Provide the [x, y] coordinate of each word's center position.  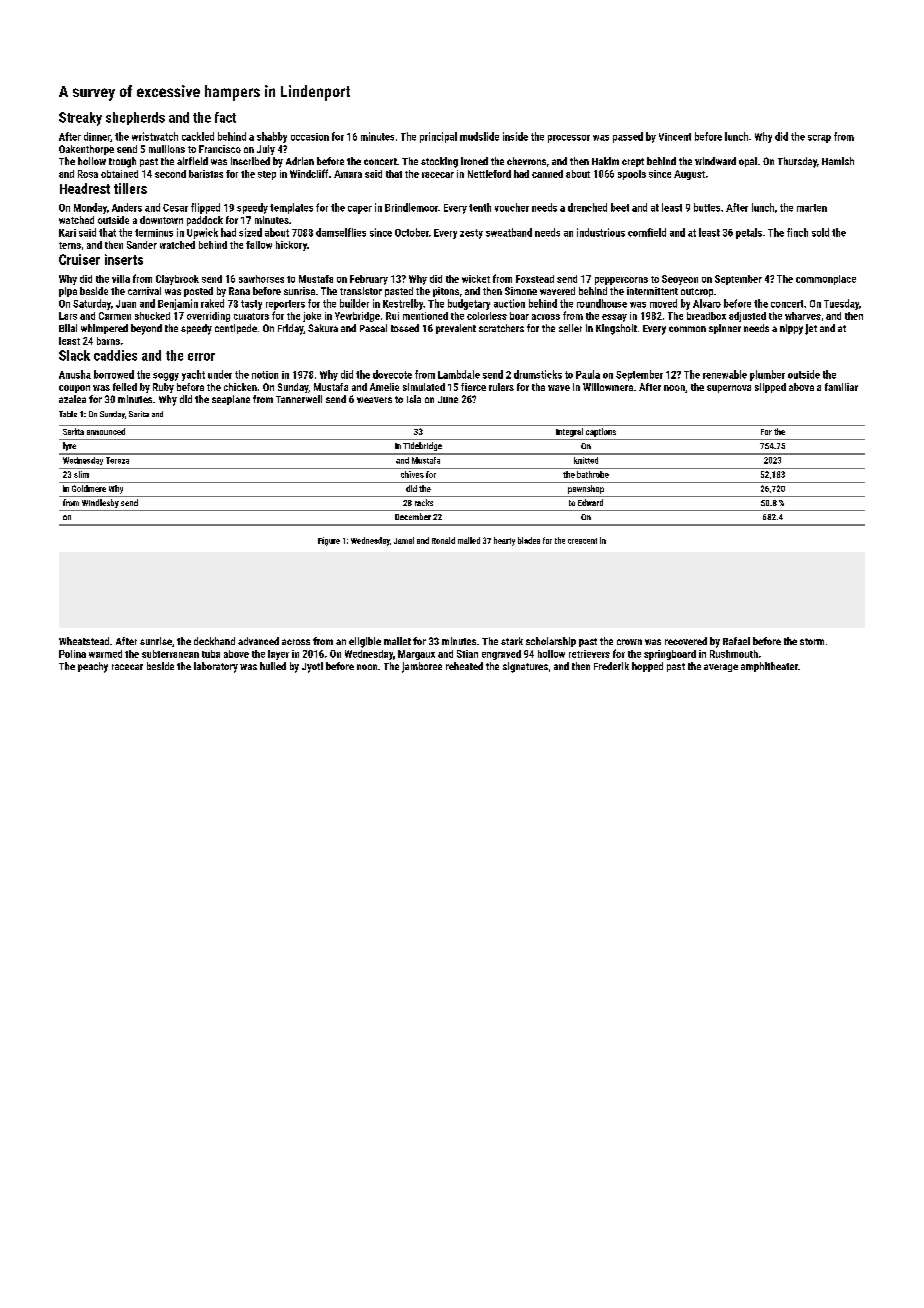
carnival [144, 291]
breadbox [706, 316]
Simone [521, 291]
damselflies [341, 232]
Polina [72, 654]
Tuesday [841, 304]
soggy [166, 377]
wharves [803, 316]
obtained [119, 174]
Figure [329, 541]
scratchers [501, 328]
